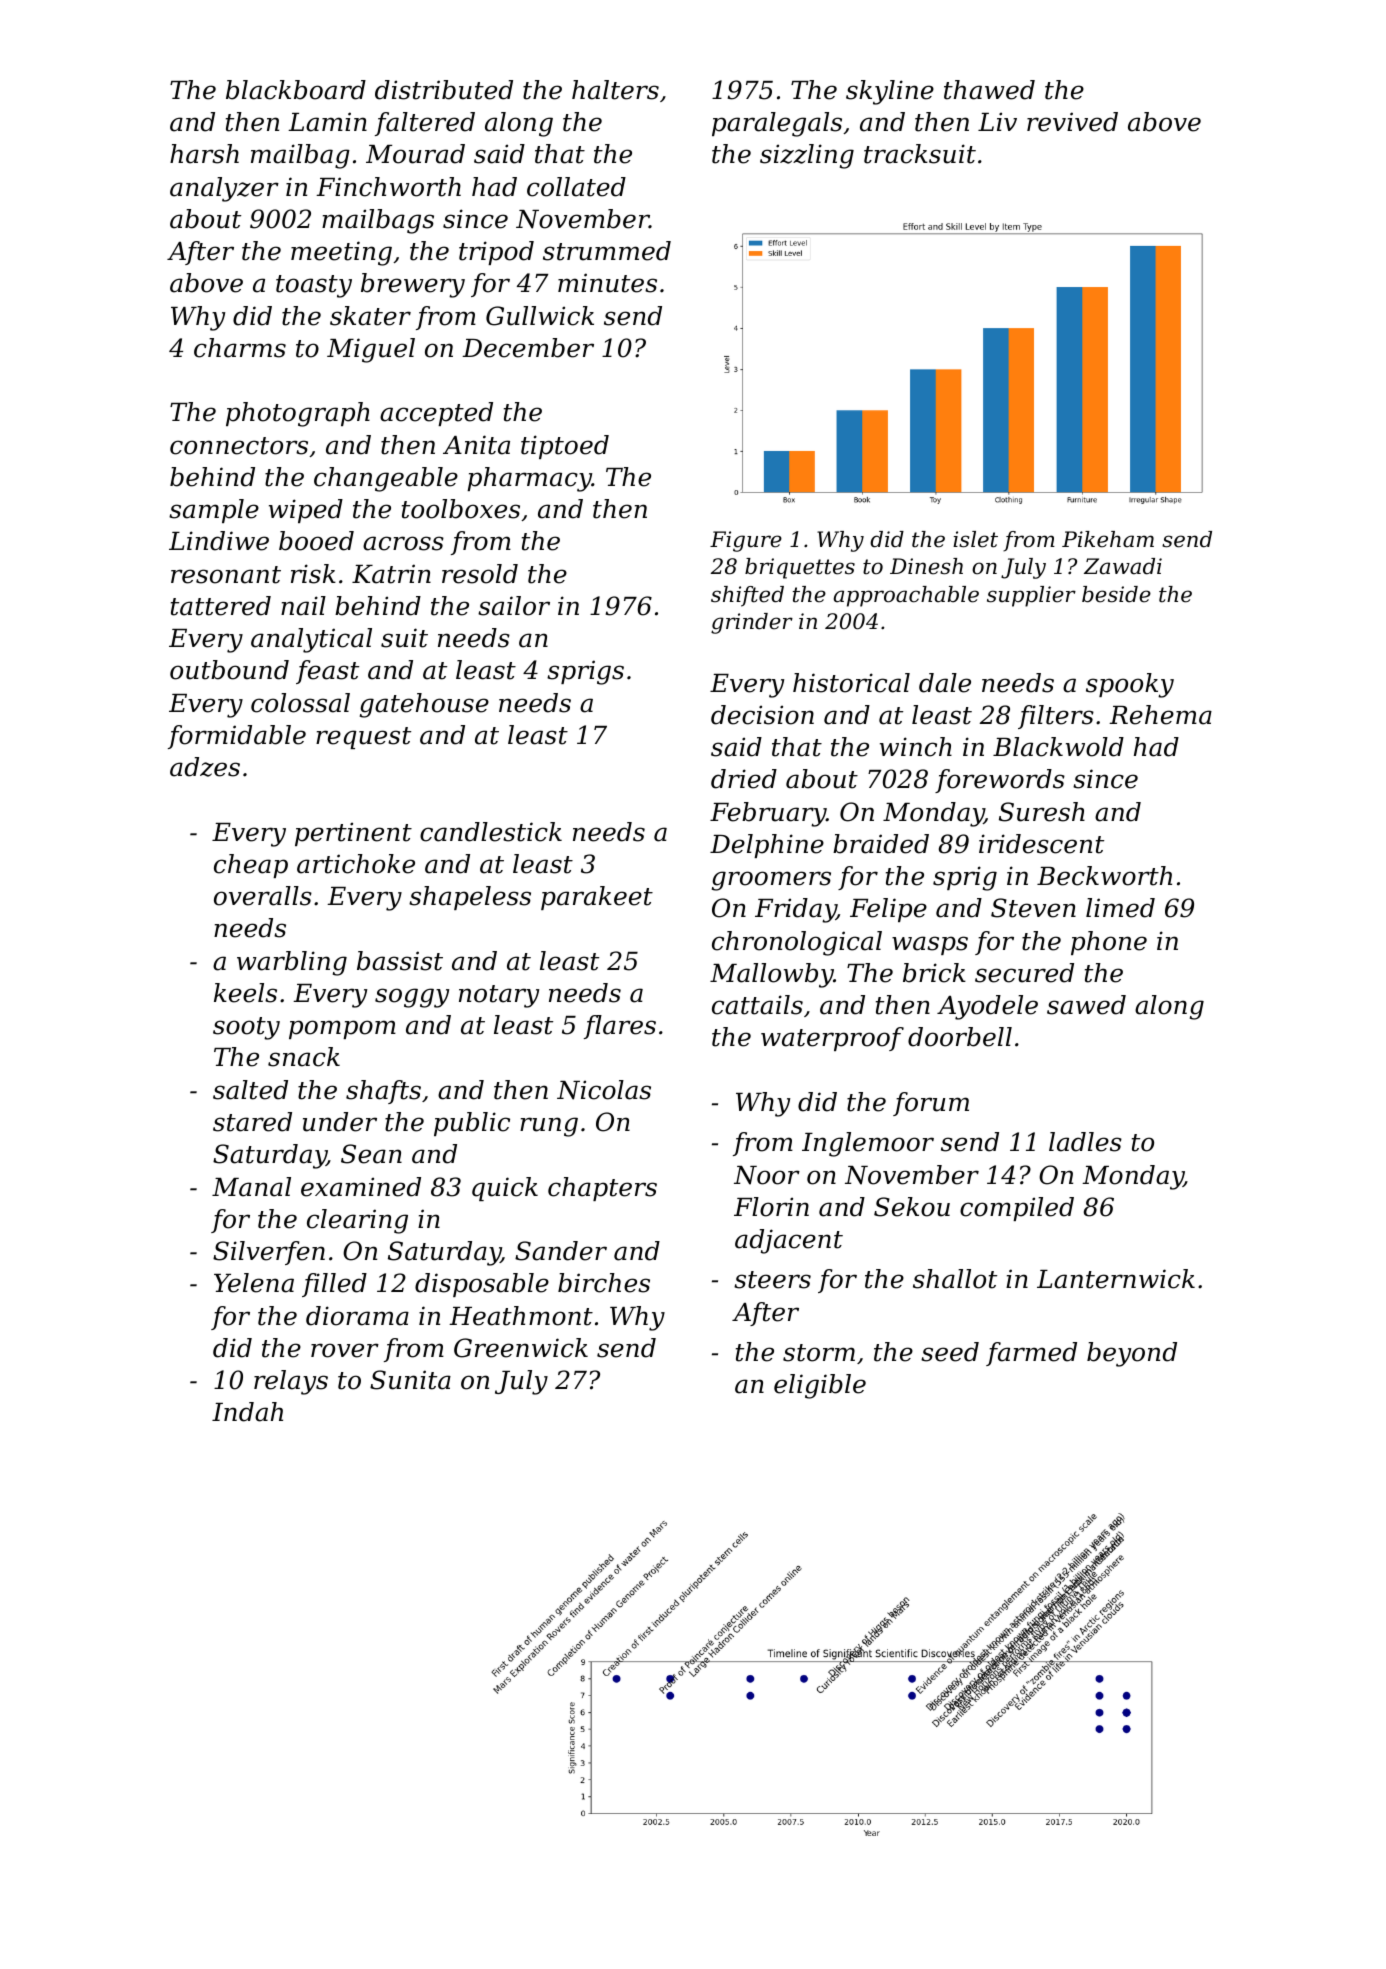  Describe the element at coordinates (772, 975) in the document. I see `Mallowby` at that location.
